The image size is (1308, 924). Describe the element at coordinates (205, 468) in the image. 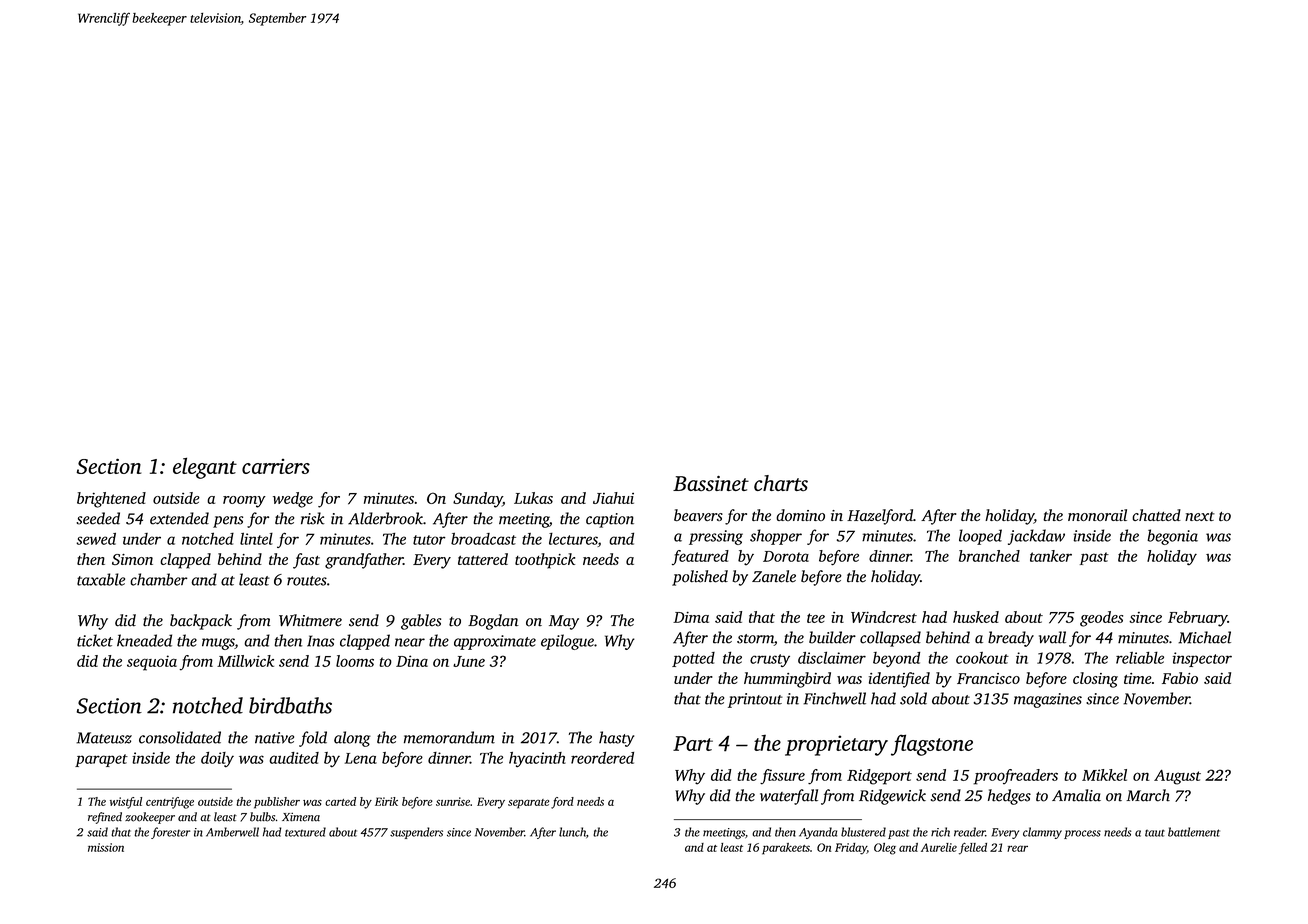

I see `elegant` at that location.
